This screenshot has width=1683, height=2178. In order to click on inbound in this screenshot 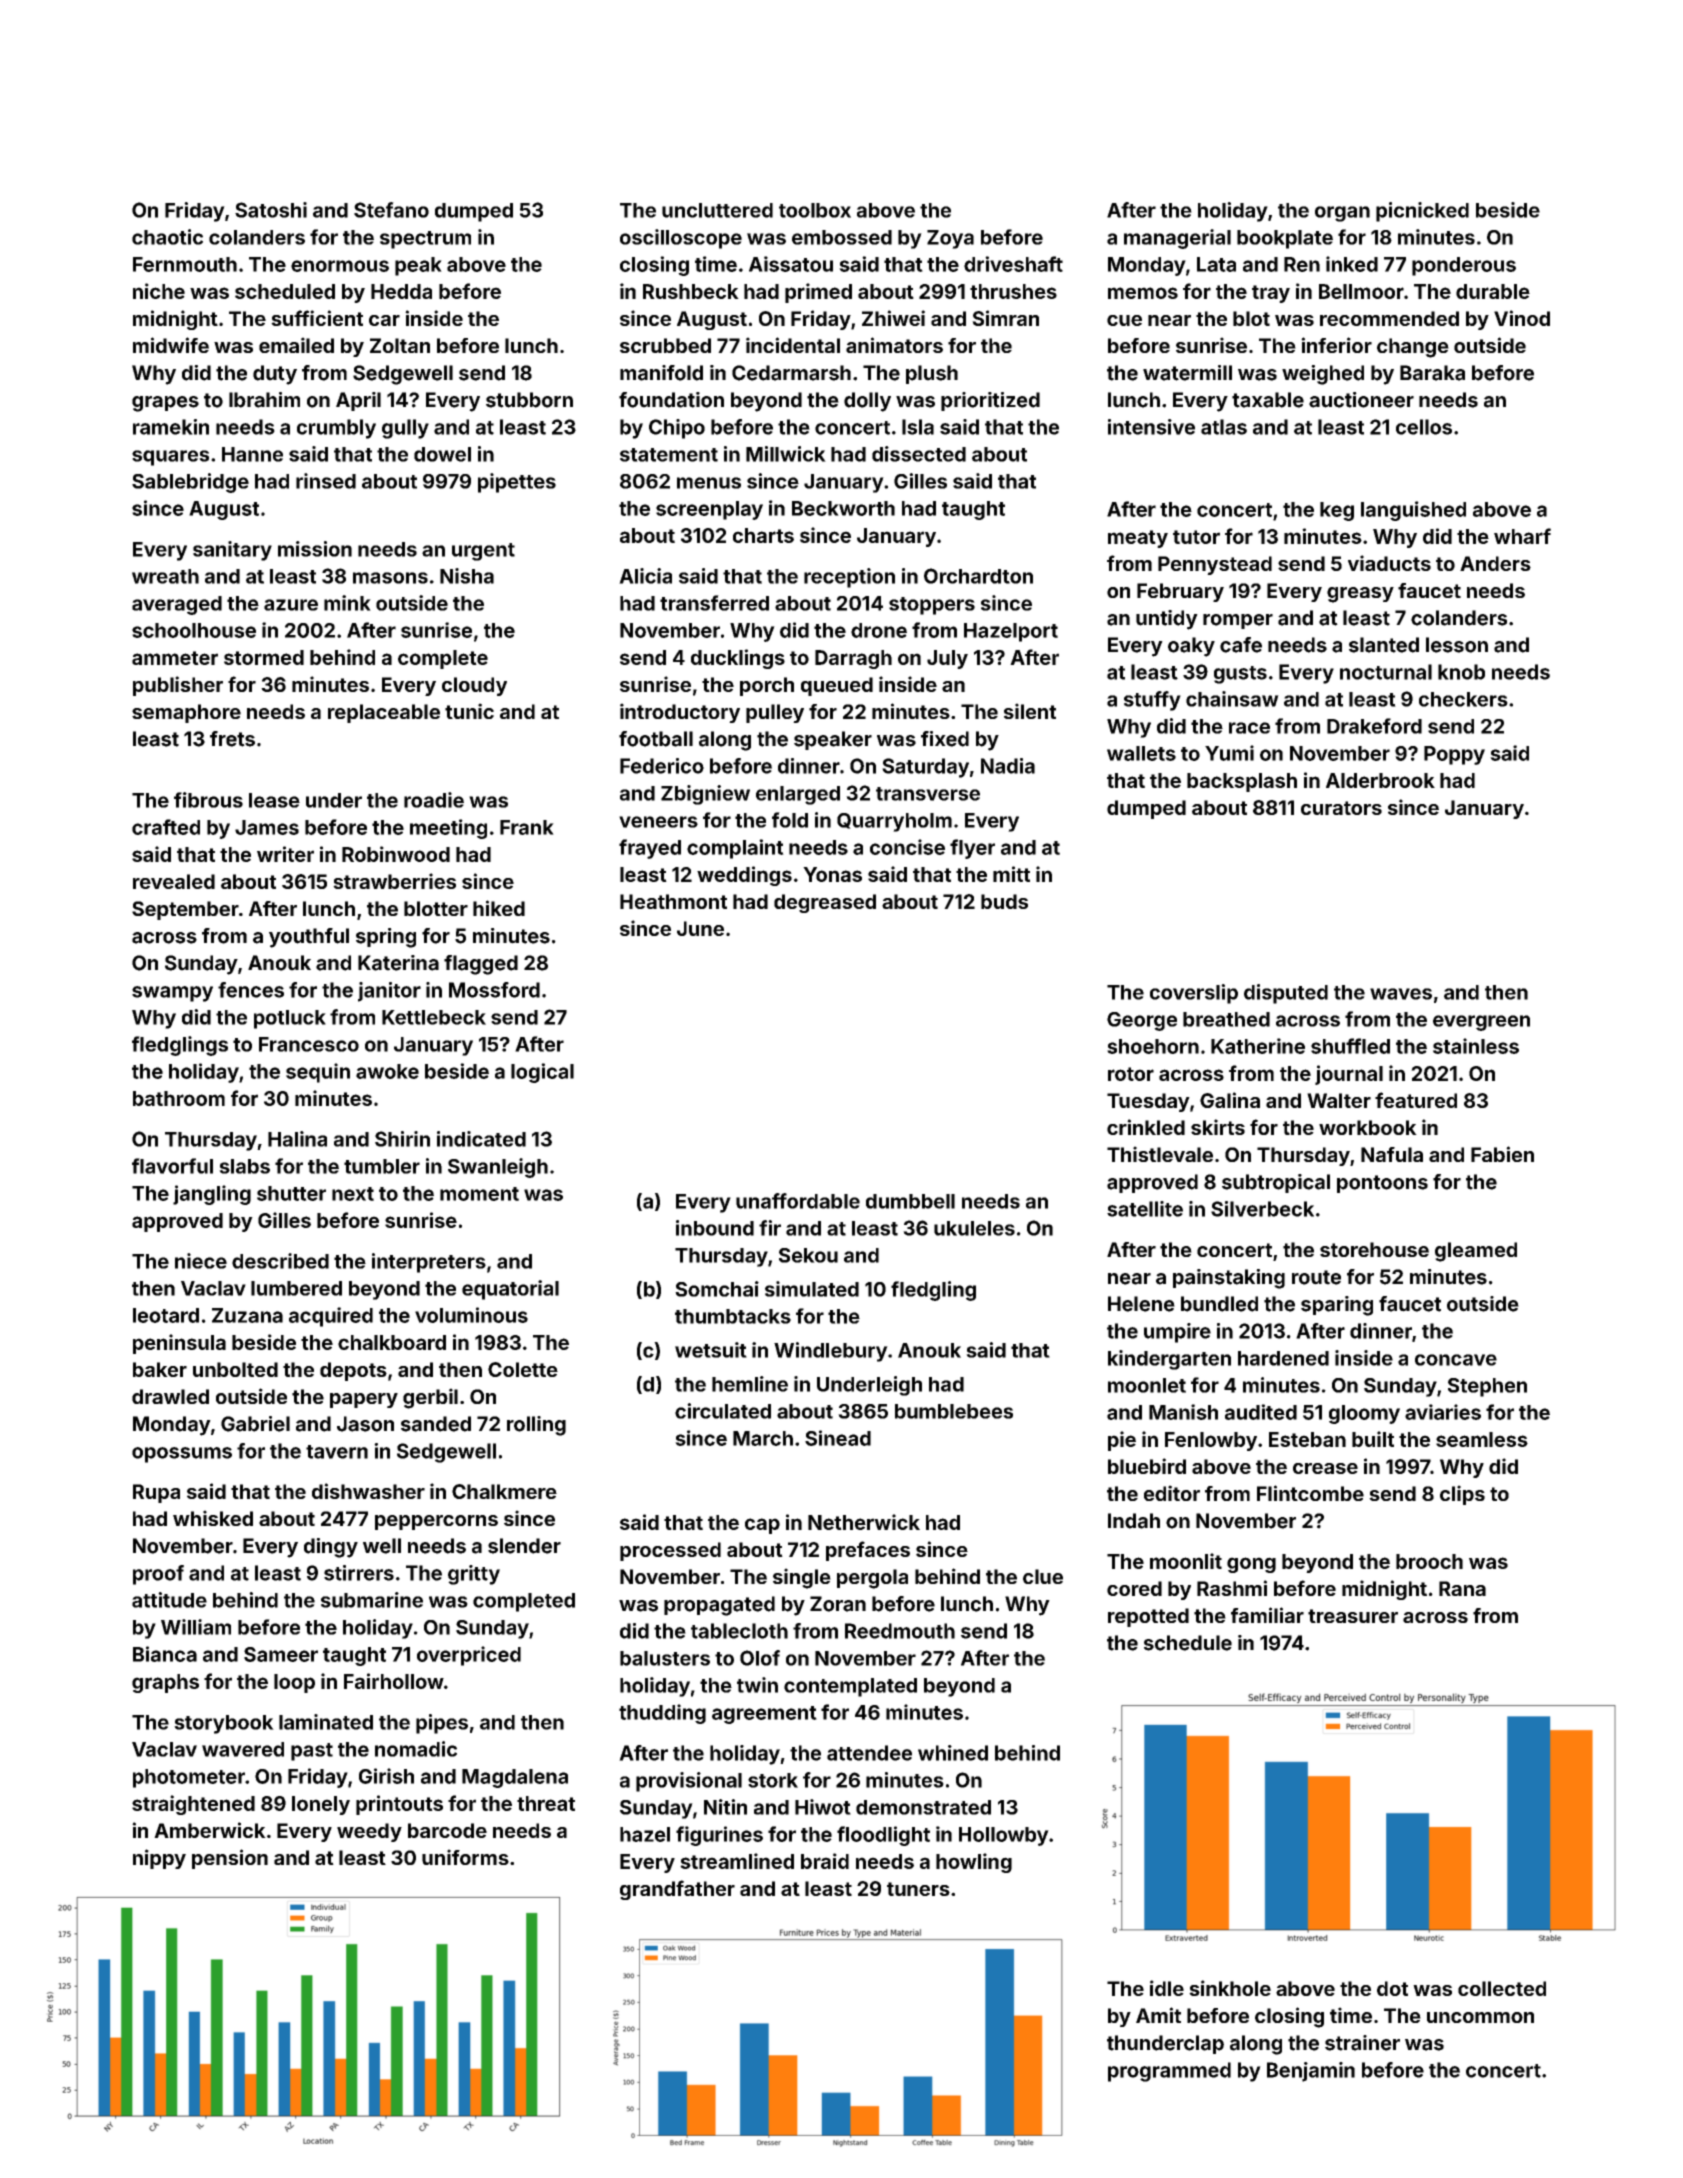, I will do `click(715, 1228)`.
